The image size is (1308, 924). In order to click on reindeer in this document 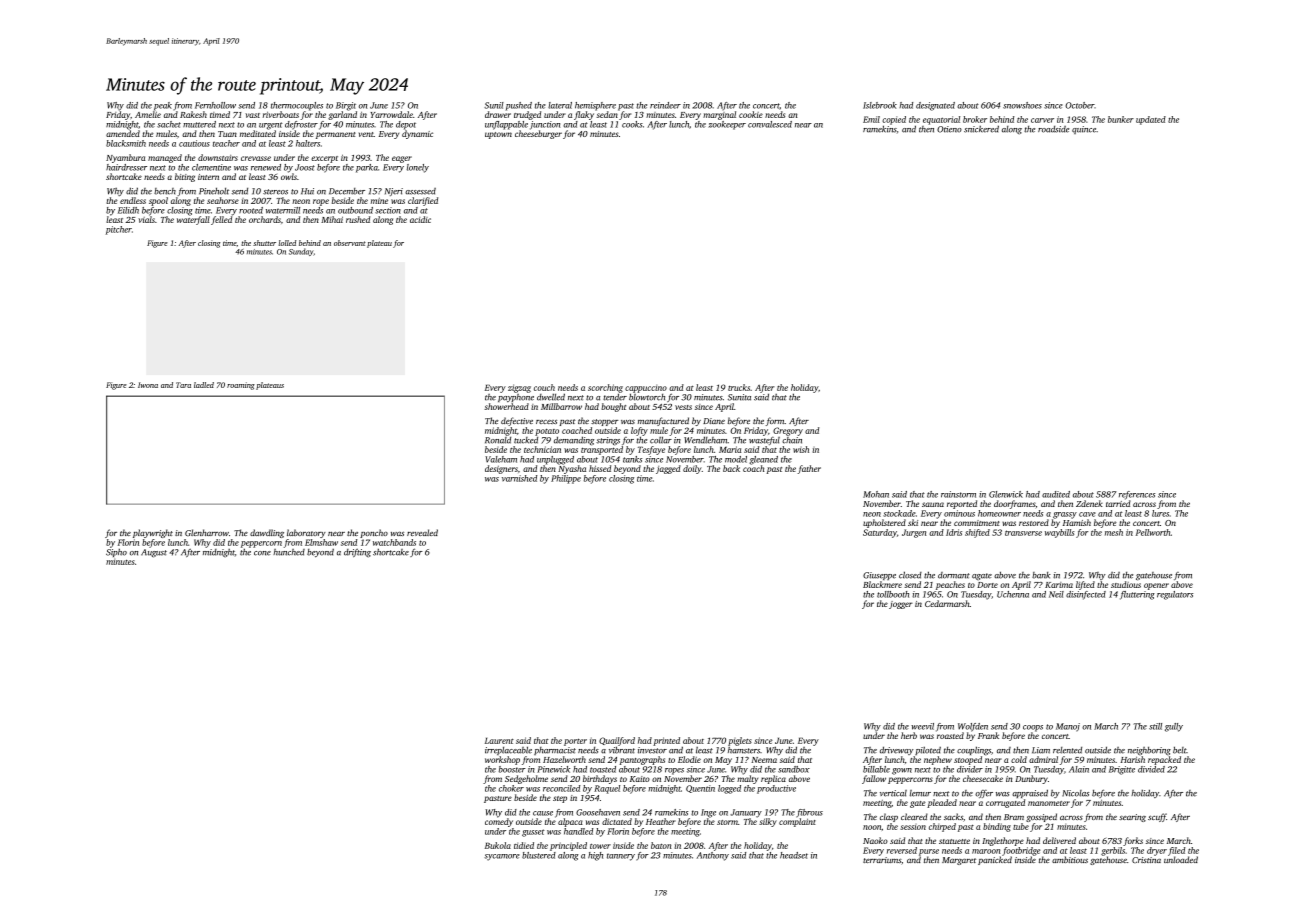, I will do `click(665, 105)`.
